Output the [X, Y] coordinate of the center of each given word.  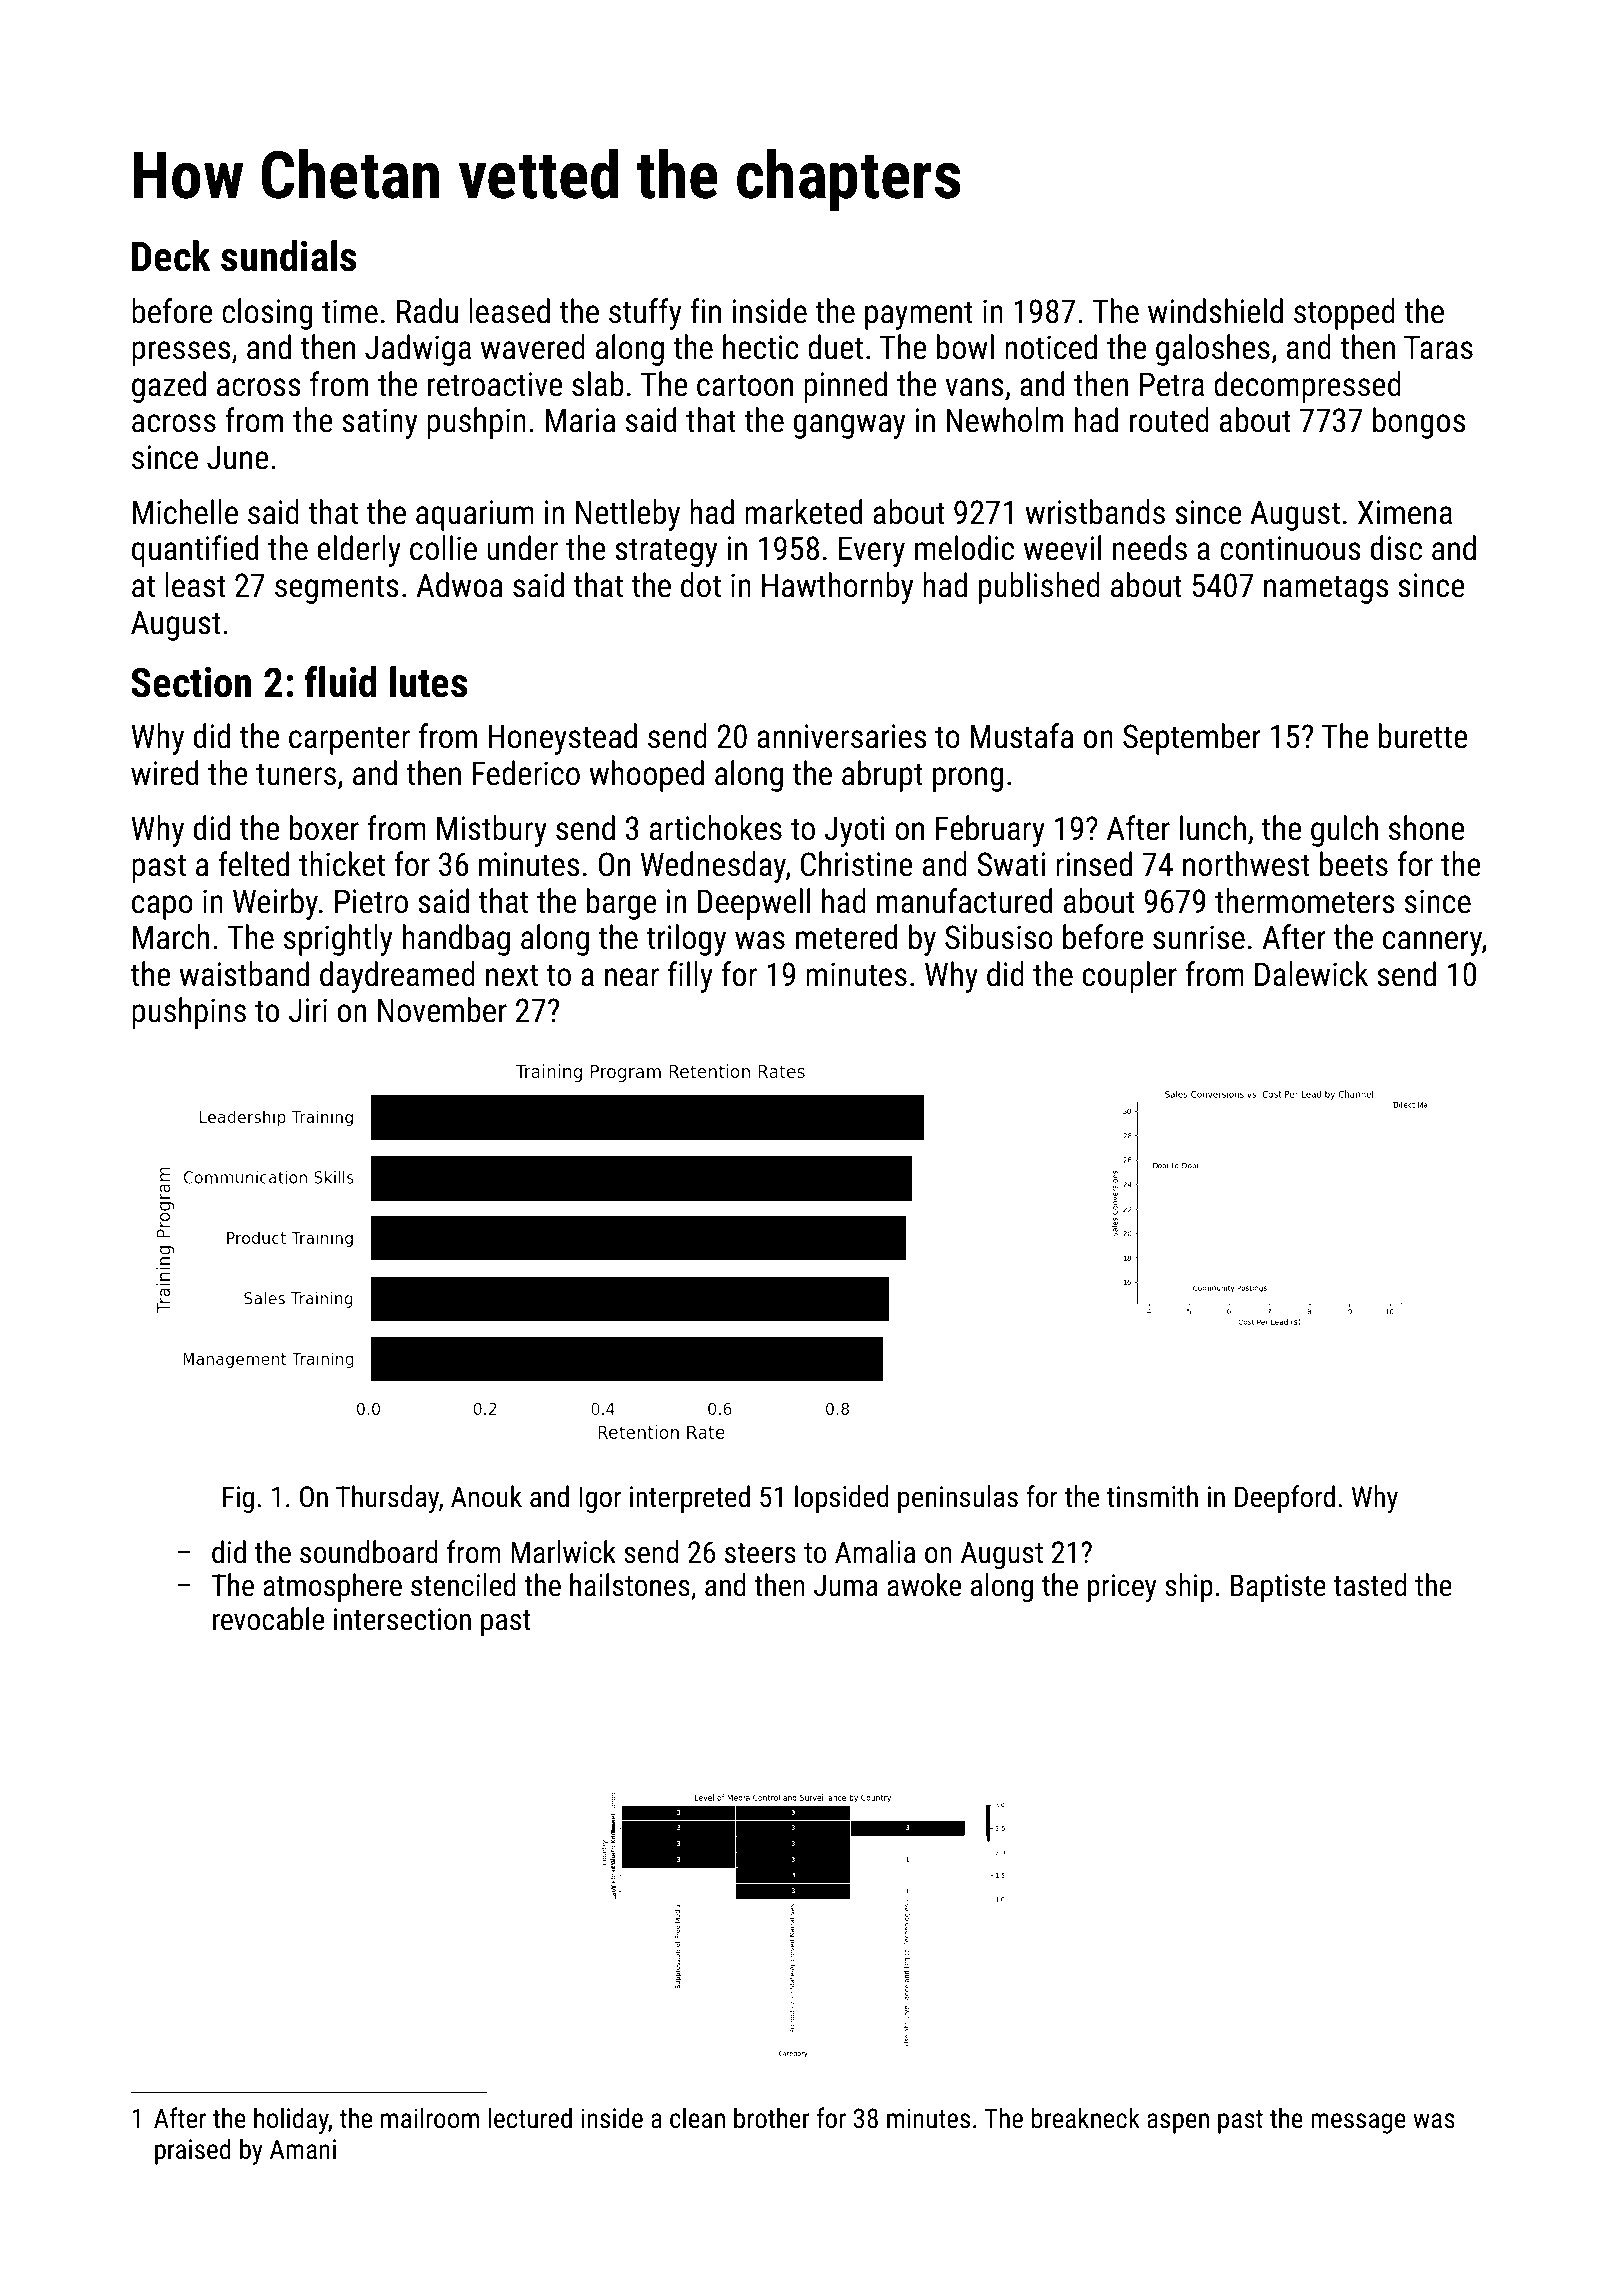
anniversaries [841, 736]
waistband [244, 974]
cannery [1432, 943]
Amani [303, 2149]
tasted [1370, 1585]
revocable [268, 1619]
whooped [646, 776]
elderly [359, 551]
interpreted [690, 1499]
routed [1169, 420]
